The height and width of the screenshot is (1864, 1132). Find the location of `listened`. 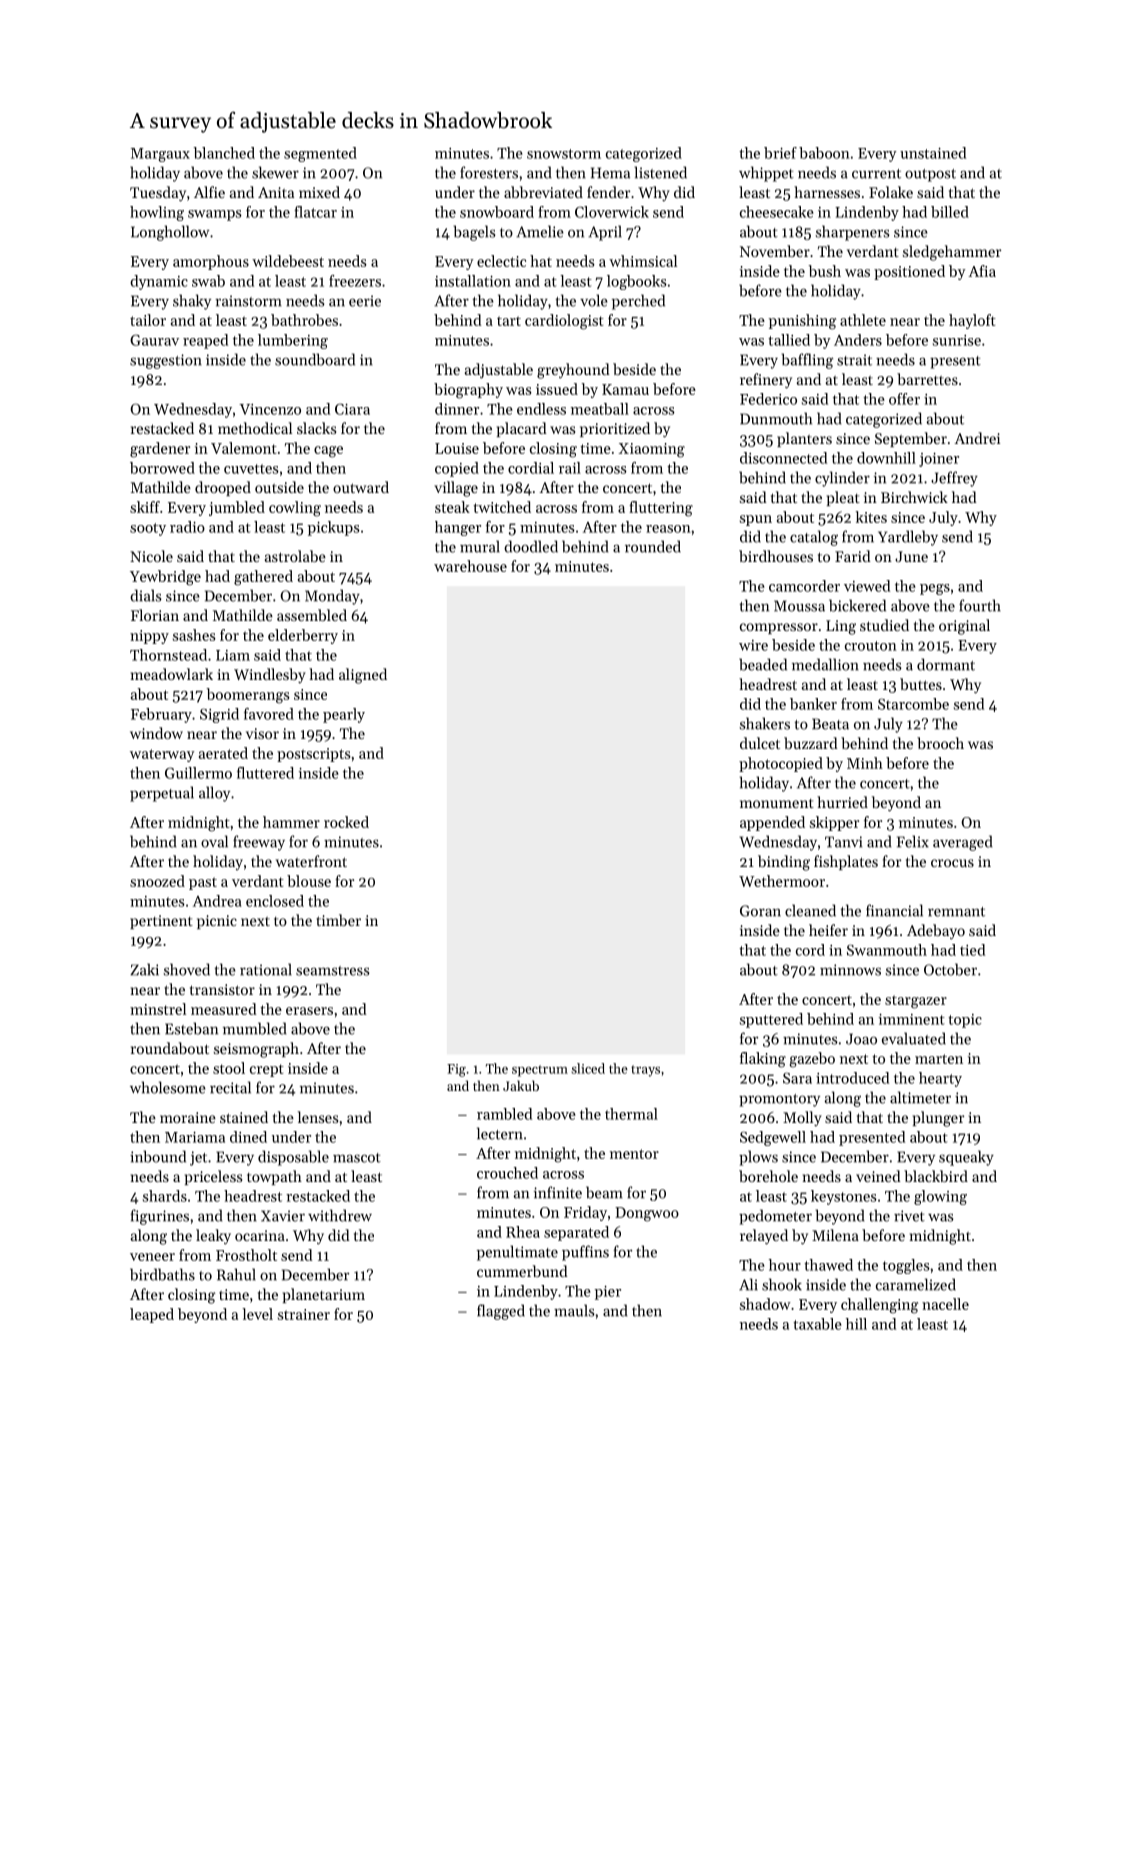

listened is located at coordinates (660, 172).
